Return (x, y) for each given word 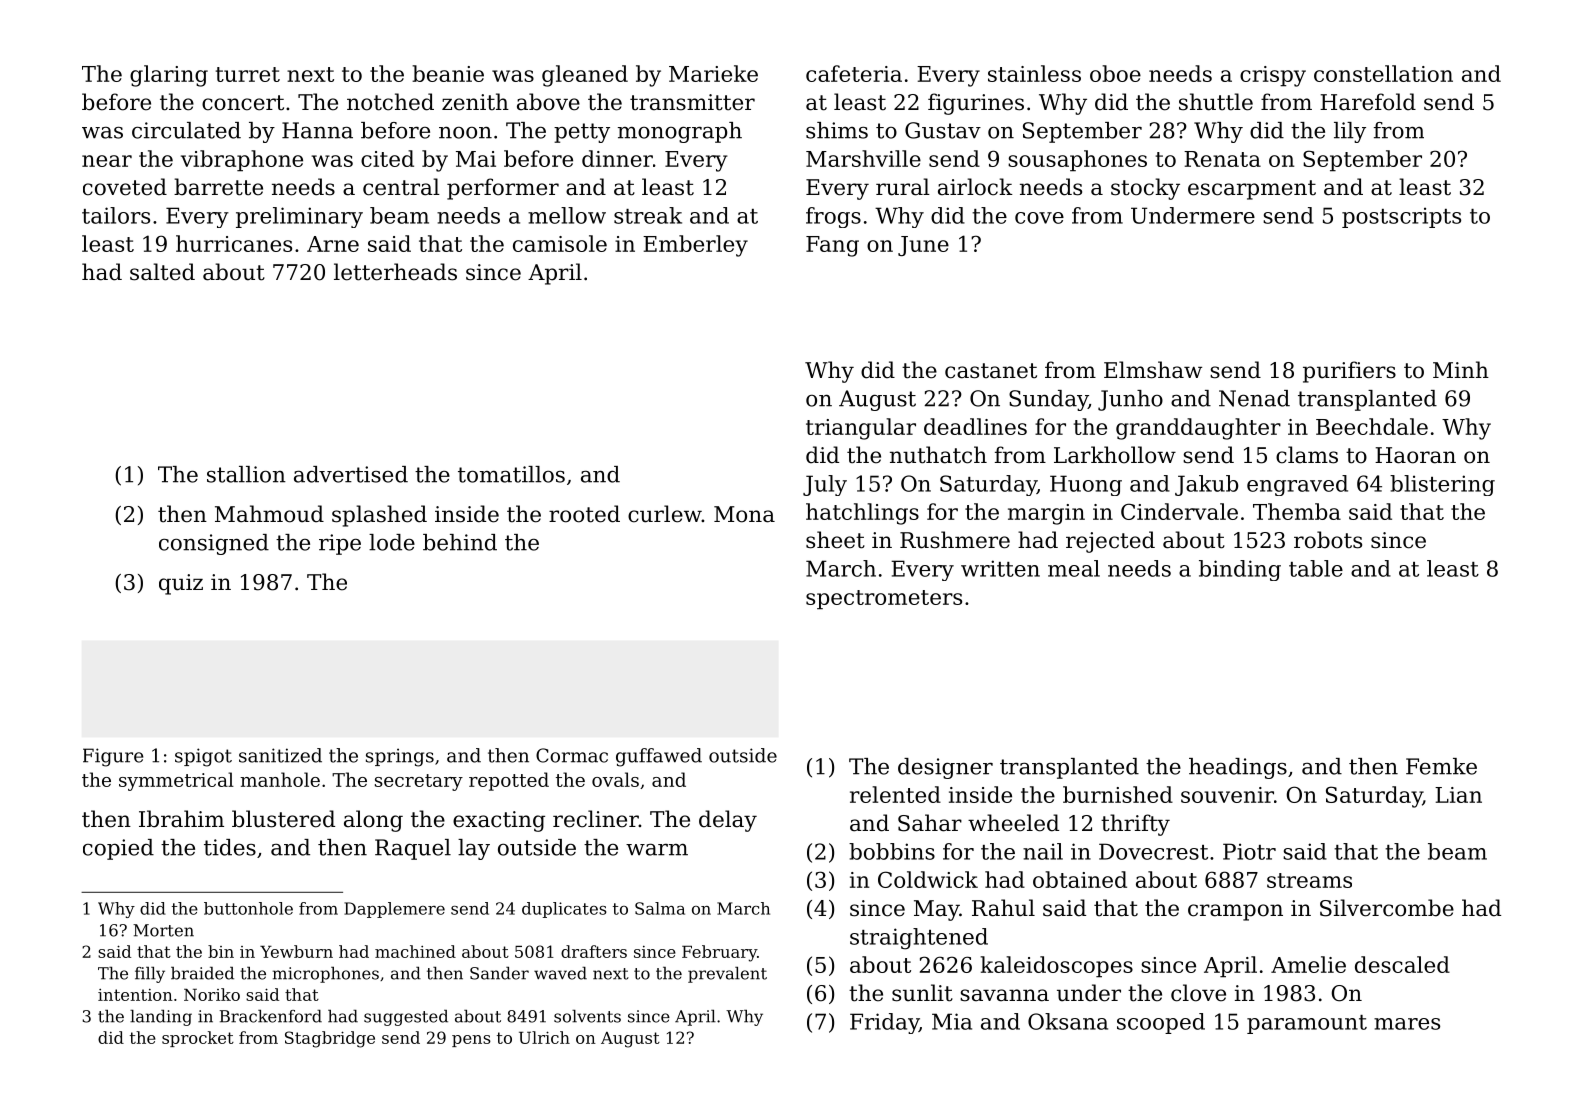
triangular (861, 429)
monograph (680, 132)
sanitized (280, 755)
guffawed (659, 757)
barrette (218, 187)
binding (1240, 570)
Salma (660, 908)
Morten (163, 930)
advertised (351, 474)
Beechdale (1372, 426)
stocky (1145, 189)
